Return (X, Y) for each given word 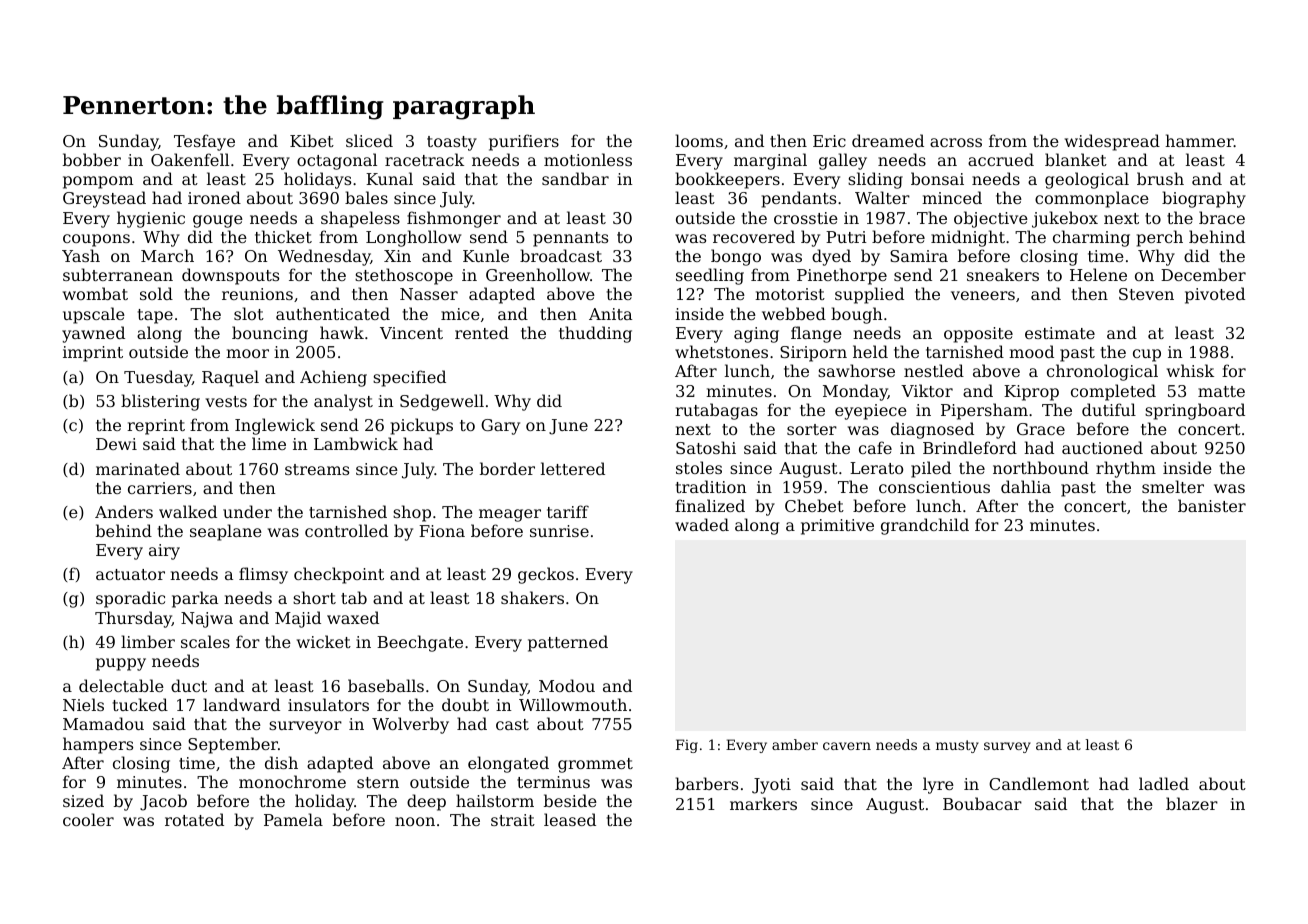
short (314, 597)
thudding (595, 334)
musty (957, 746)
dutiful (1109, 409)
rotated (194, 819)
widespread (1112, 142)
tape (155, 316)
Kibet (312, 140)
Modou (567, 685)
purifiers (524, 142)
